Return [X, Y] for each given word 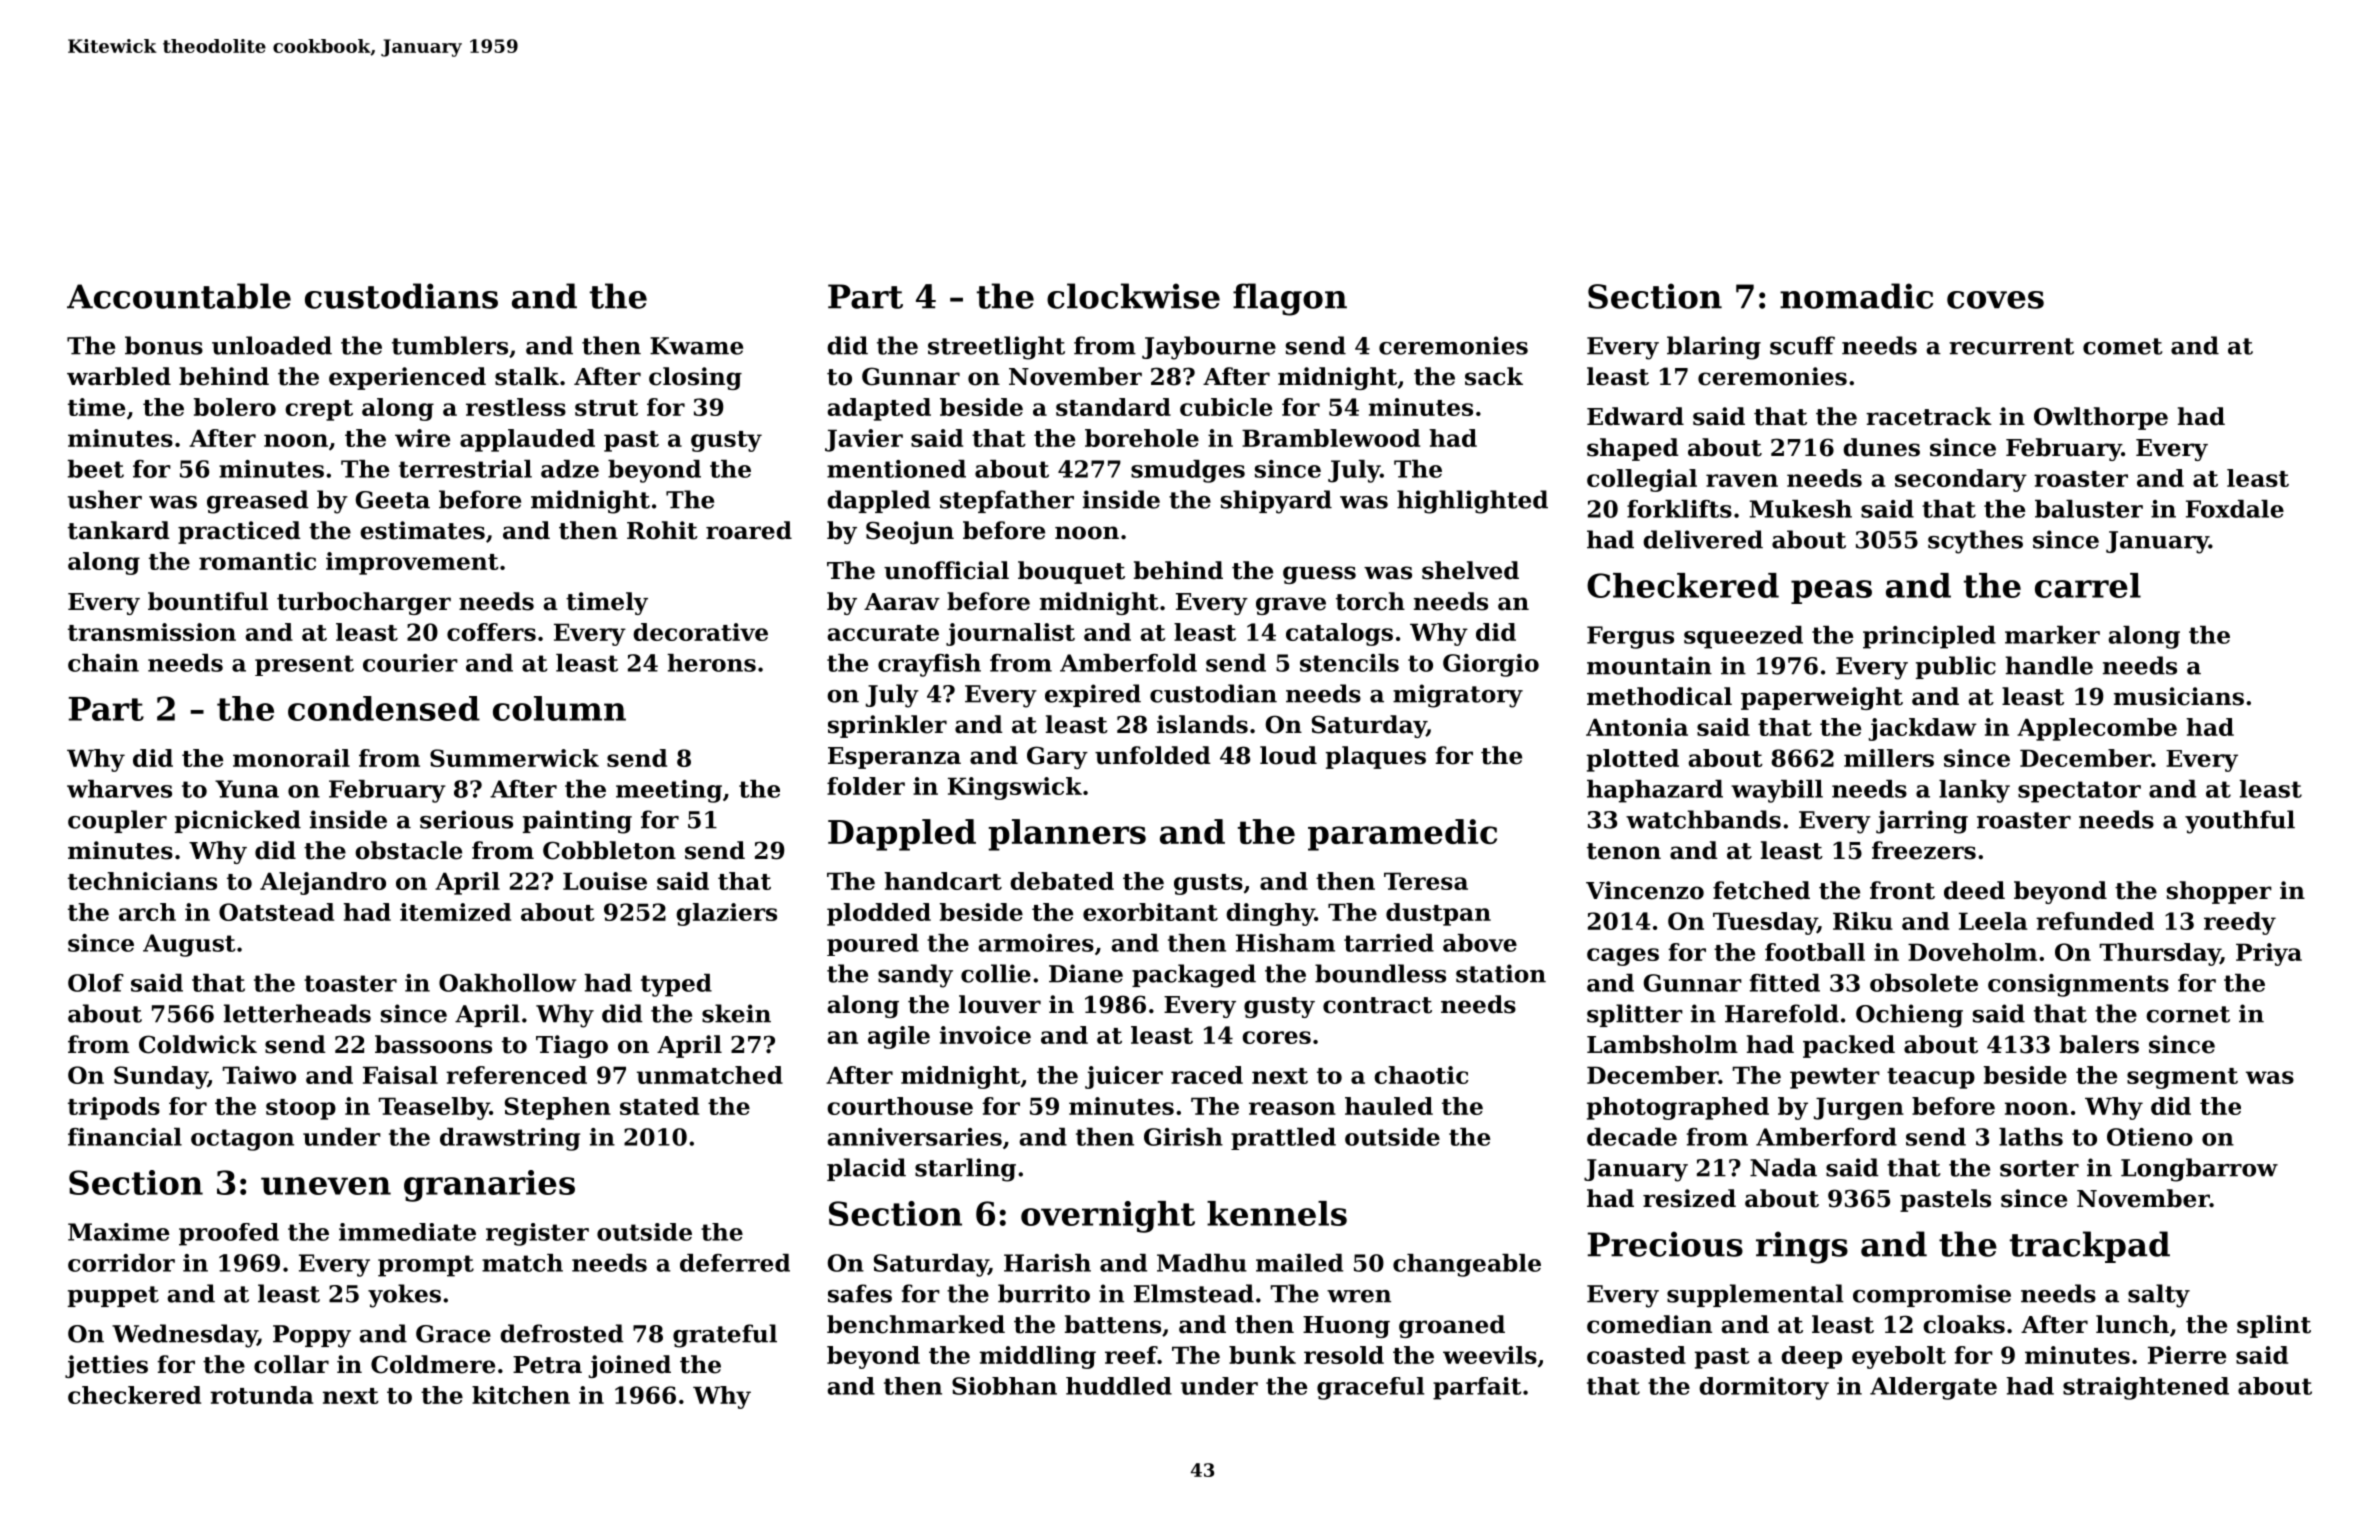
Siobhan [1004, 1386]
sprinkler [887, 726]
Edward [1635, 416]
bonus [164, 345]
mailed [1299, 1263]
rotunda [261, 1395]
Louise [605, 881]
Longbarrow [2199, 1170]
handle [2049, 665]
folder [866, 786]
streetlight [996, 348]
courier [410, 663]
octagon [242, 1140]
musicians [2179, 696]
